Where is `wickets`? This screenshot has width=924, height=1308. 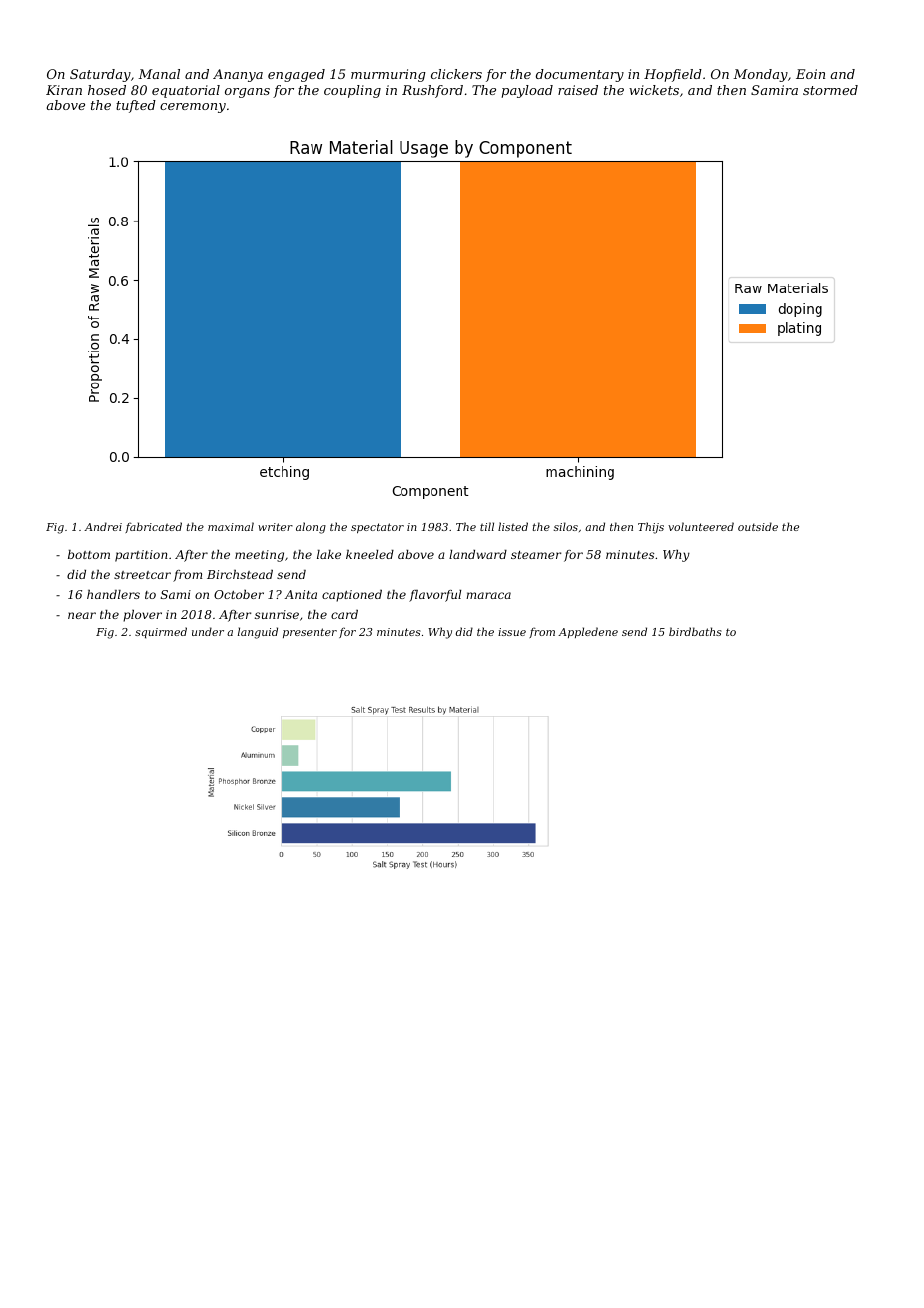 wickets is located at coordinates (654, 90).
